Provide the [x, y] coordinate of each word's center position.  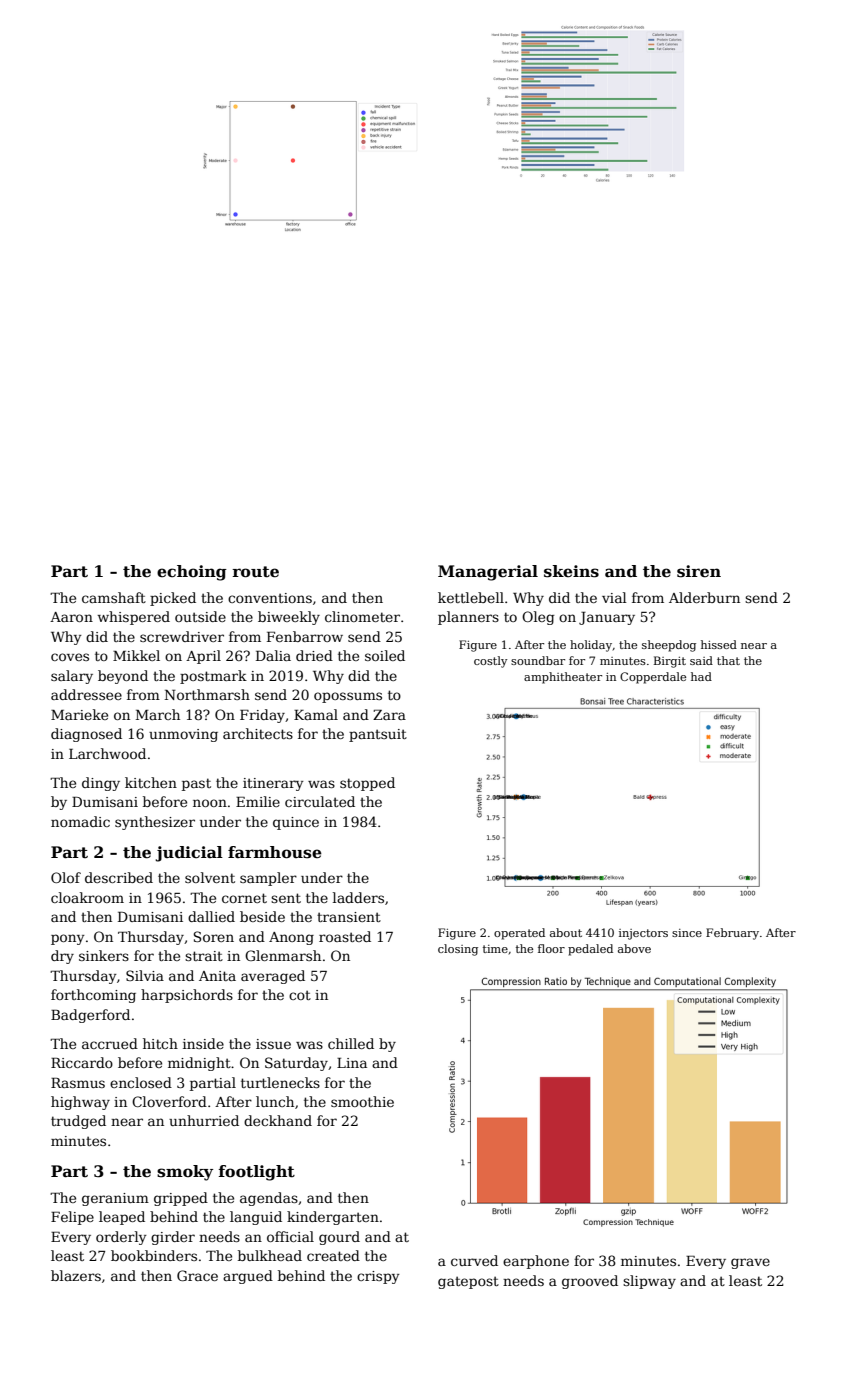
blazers [76, 1275]
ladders [358, 897]
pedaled [590, 950]
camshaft [114, 597]
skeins [571, 571]
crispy [378, 1277]
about [566, 932]
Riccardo [82, 1062]
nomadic [80, 821]
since [687, 933]
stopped [367, 784]
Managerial [488, 573]
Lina [352, 1063]
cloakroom [87, 897]
